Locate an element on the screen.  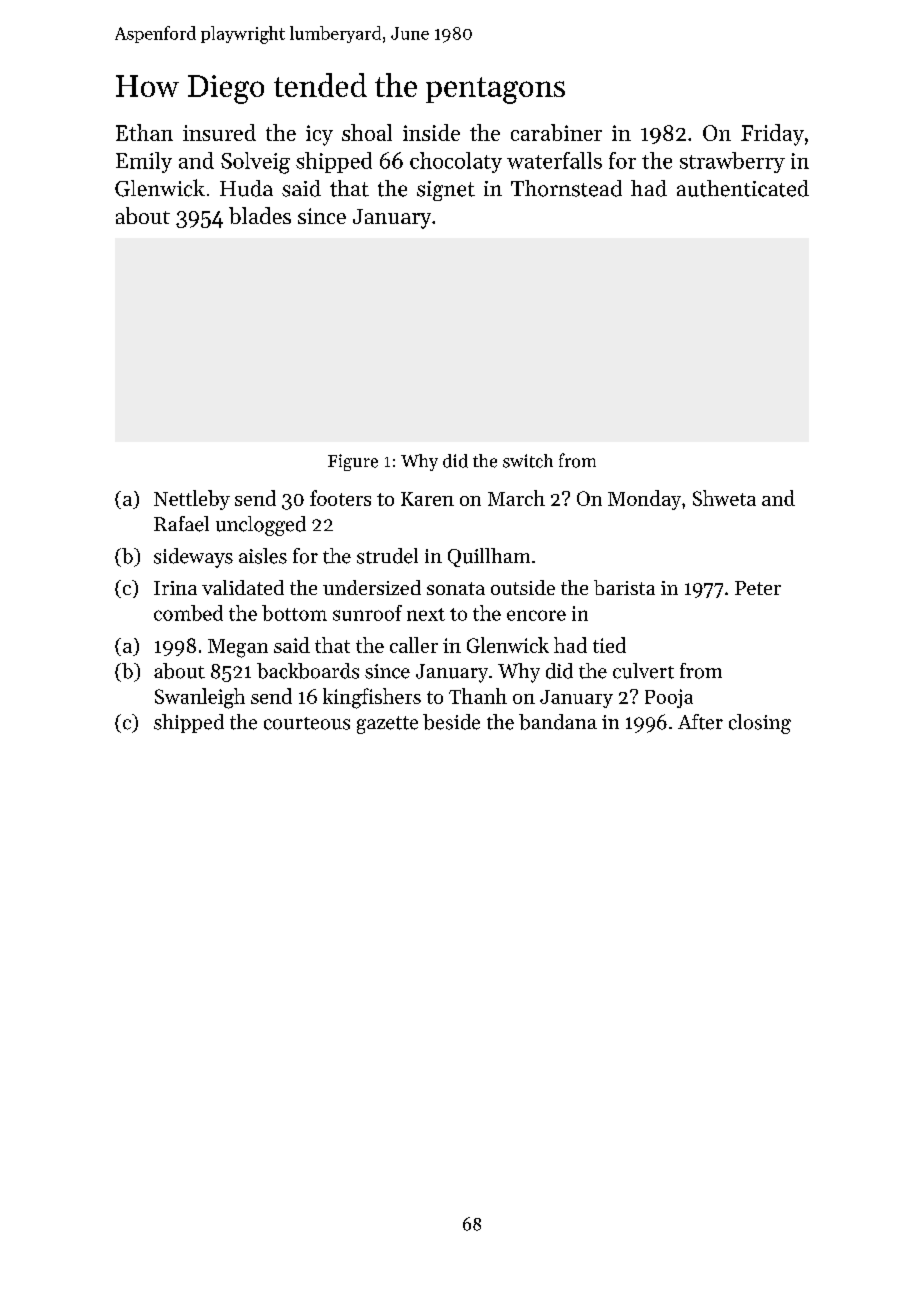
switch is located at coordinates (528, 461).
